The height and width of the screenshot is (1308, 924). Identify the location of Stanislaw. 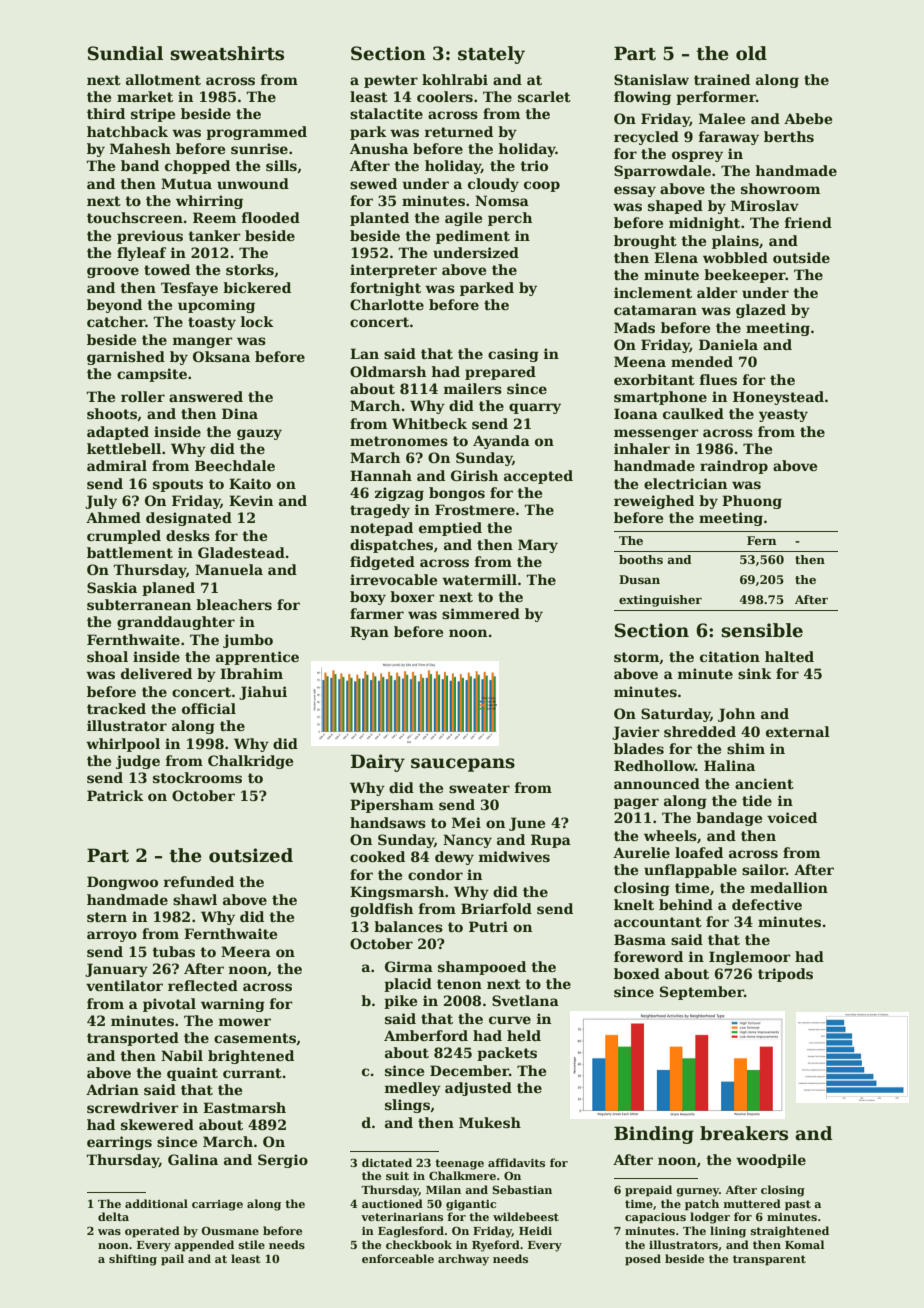
(651, 79).
